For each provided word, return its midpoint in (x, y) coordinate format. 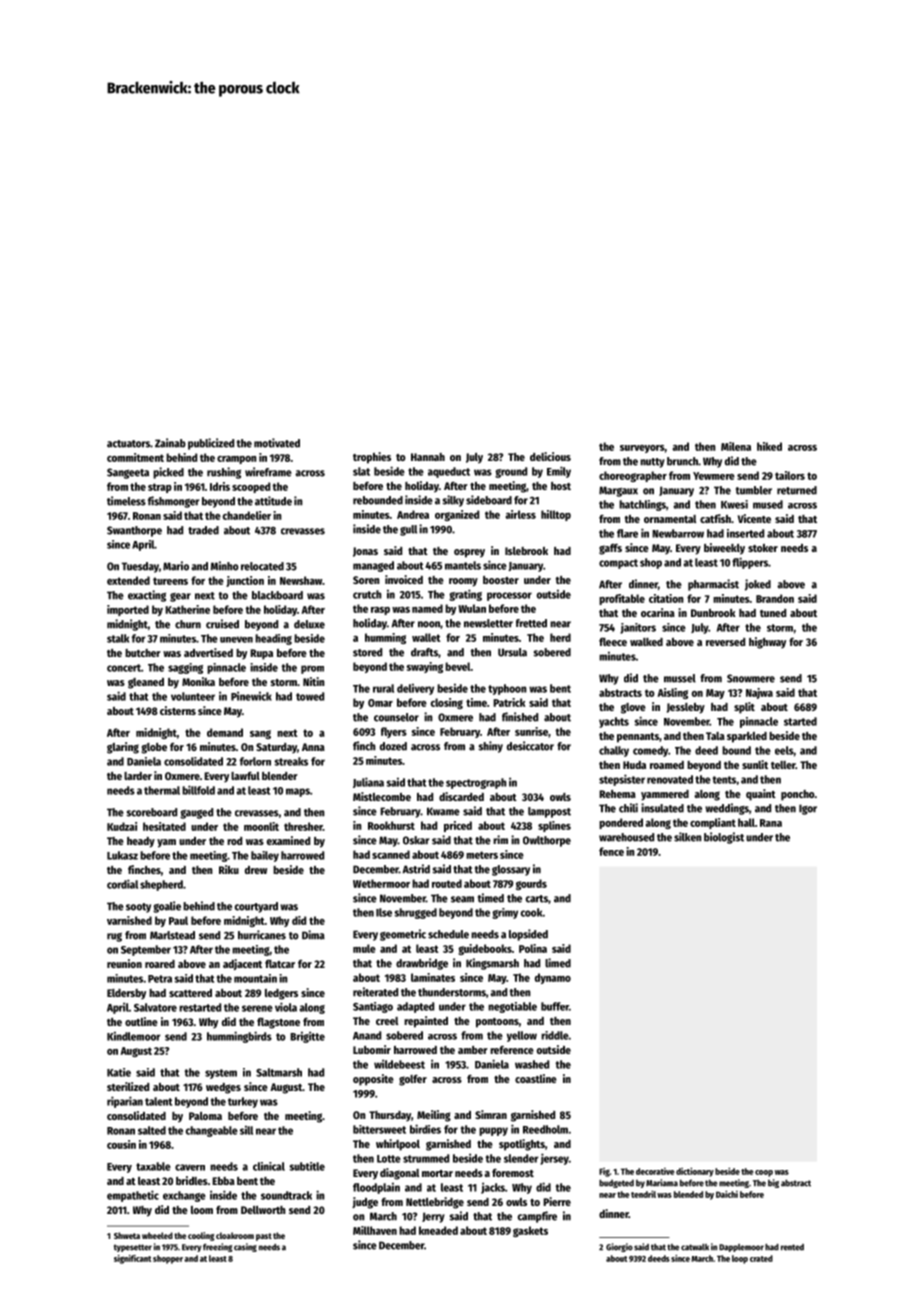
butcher (143, 653)
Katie (119, 1072)
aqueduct (449, 472)
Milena (736, 446)
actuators (128, 444)
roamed (667, 765)
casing (245, 1247)
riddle (554, 1035)
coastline (536, 1078)
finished (520, 717)
